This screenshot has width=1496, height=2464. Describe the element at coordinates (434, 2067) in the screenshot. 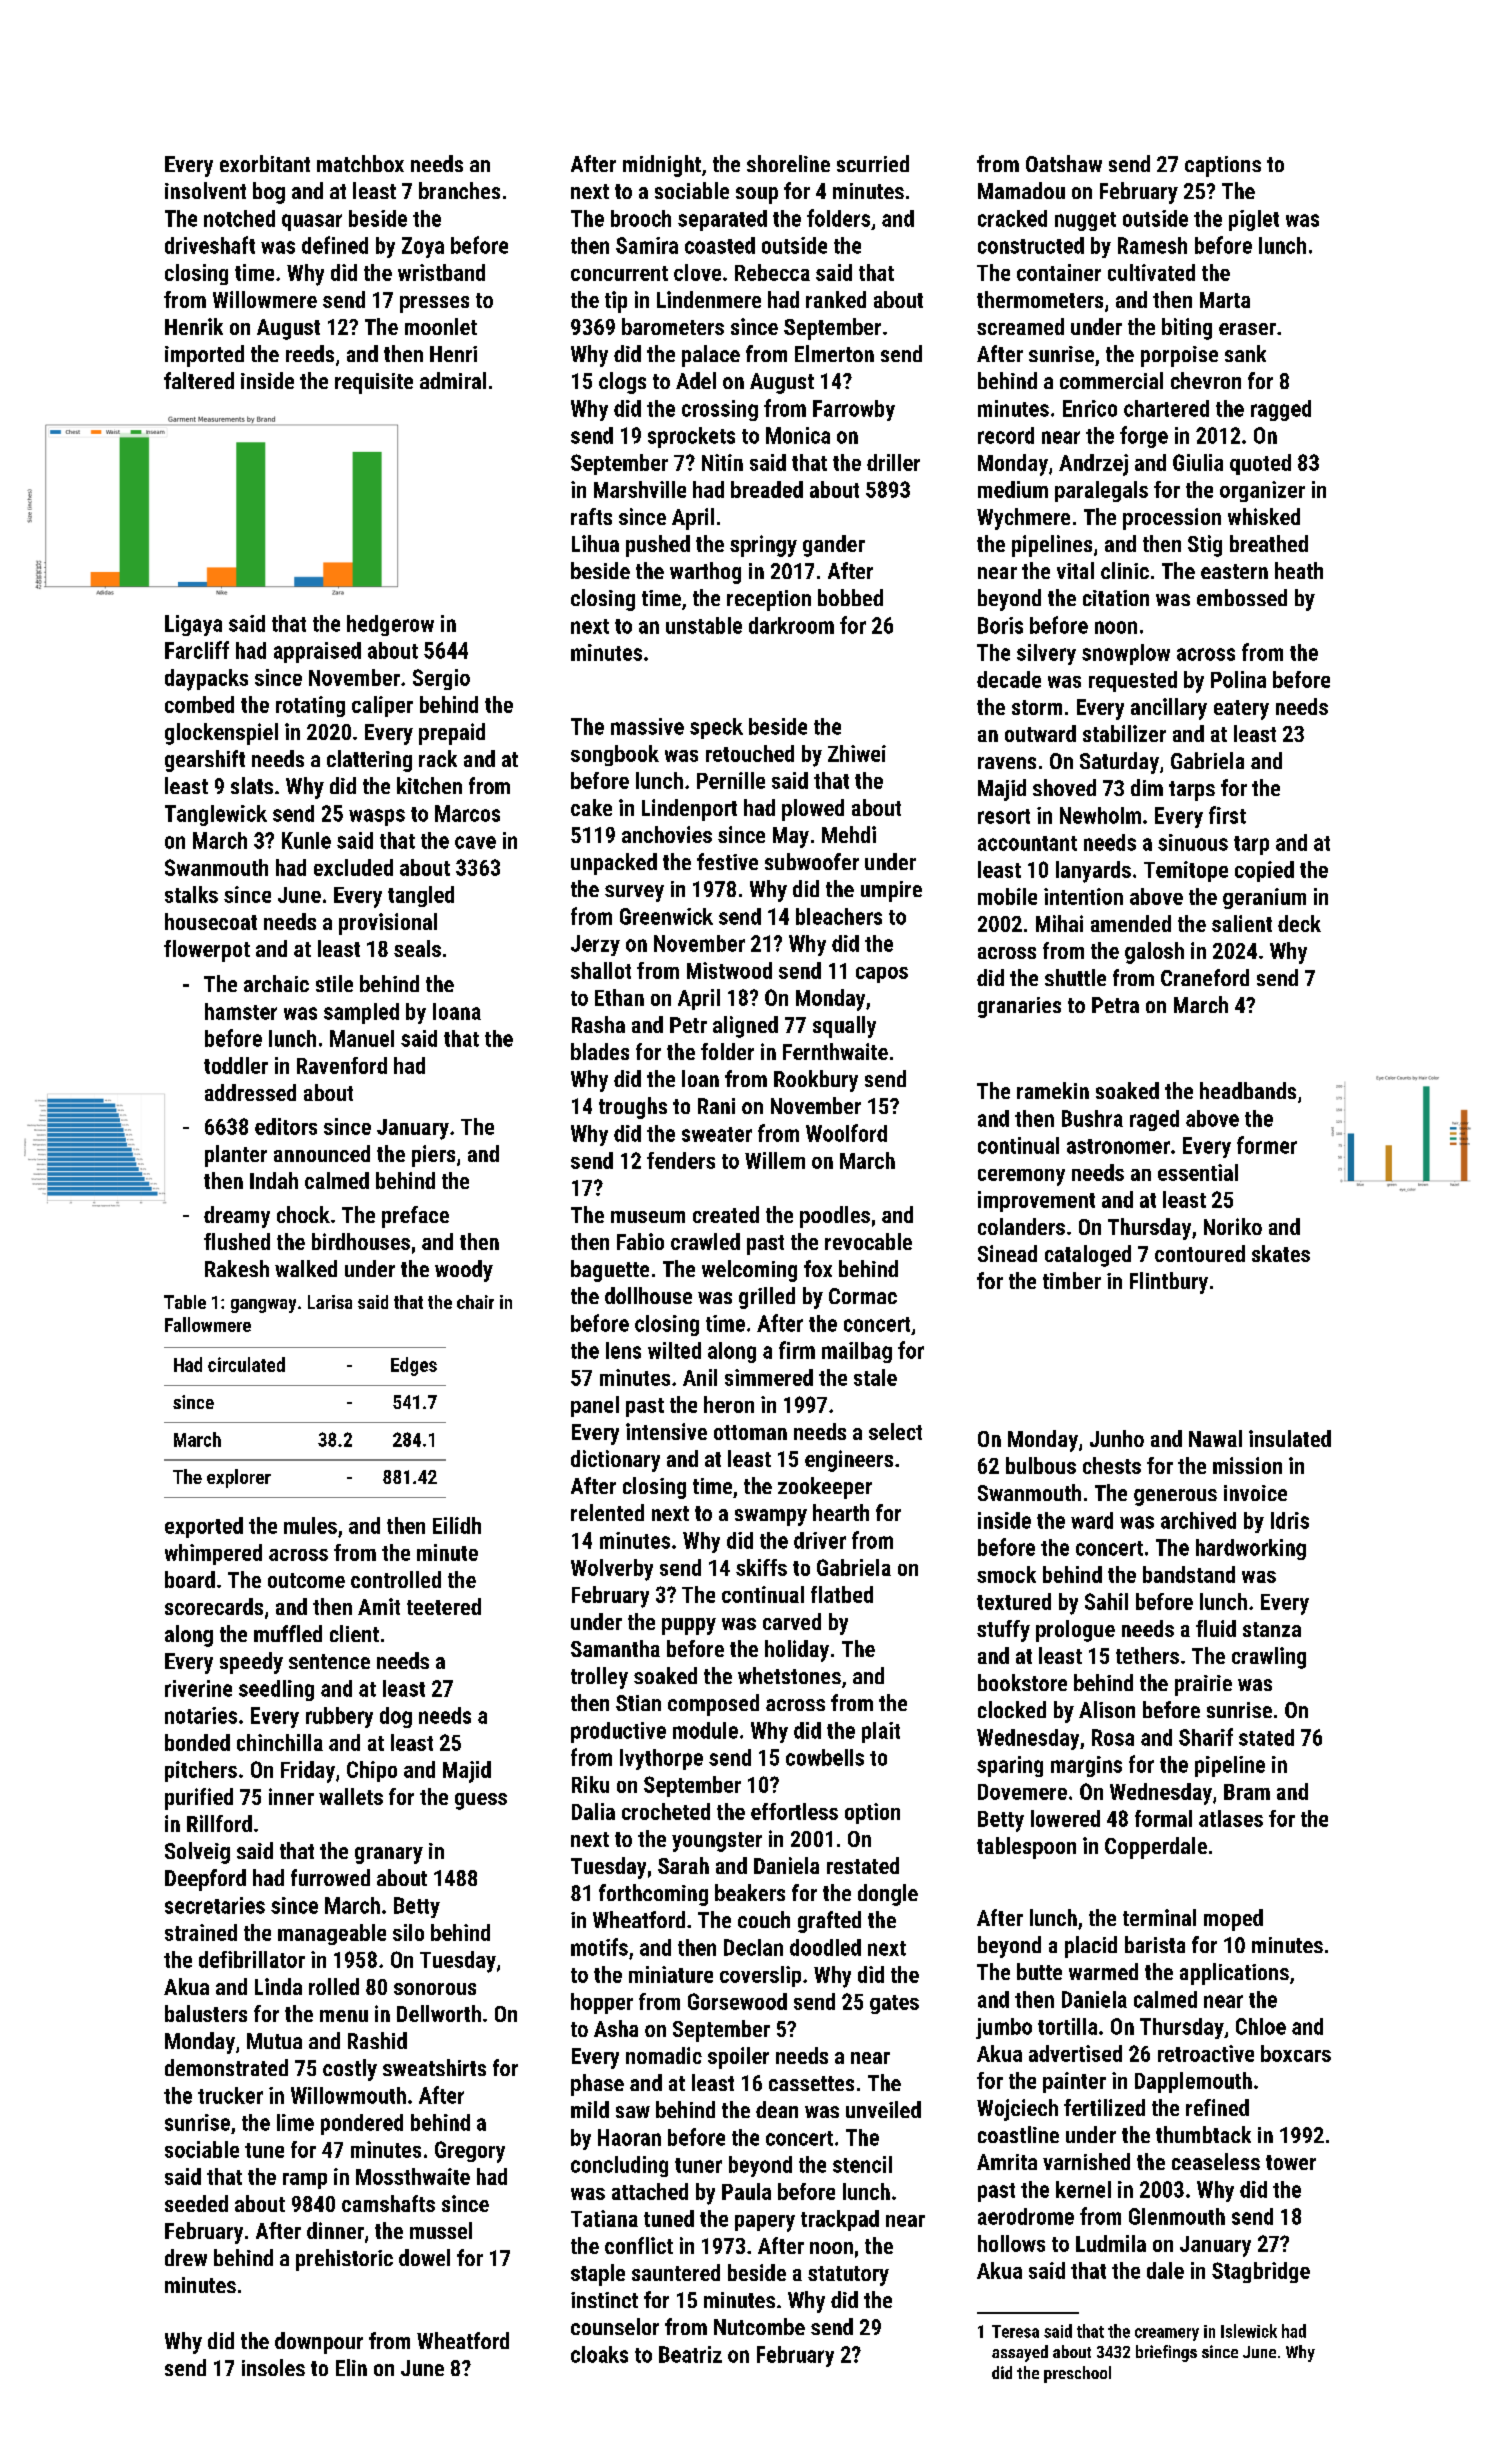

I see `sweatshirts` at that location.
